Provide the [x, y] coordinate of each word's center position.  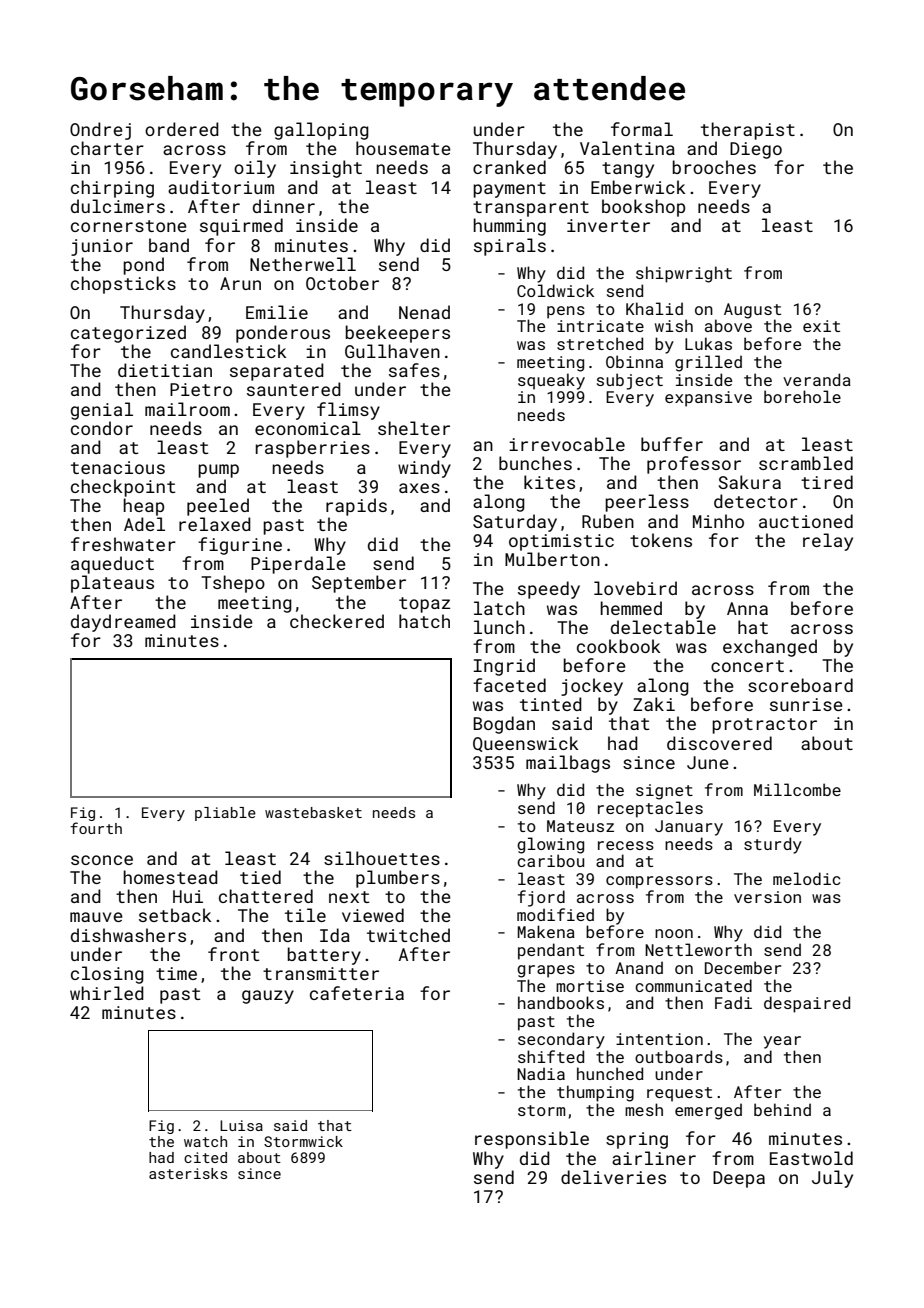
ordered [182, 129]
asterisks [188, 1173]
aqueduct [112, 565]
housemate [403, 148]
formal [642, 129]
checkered [337, 621]
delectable [663, 627]
